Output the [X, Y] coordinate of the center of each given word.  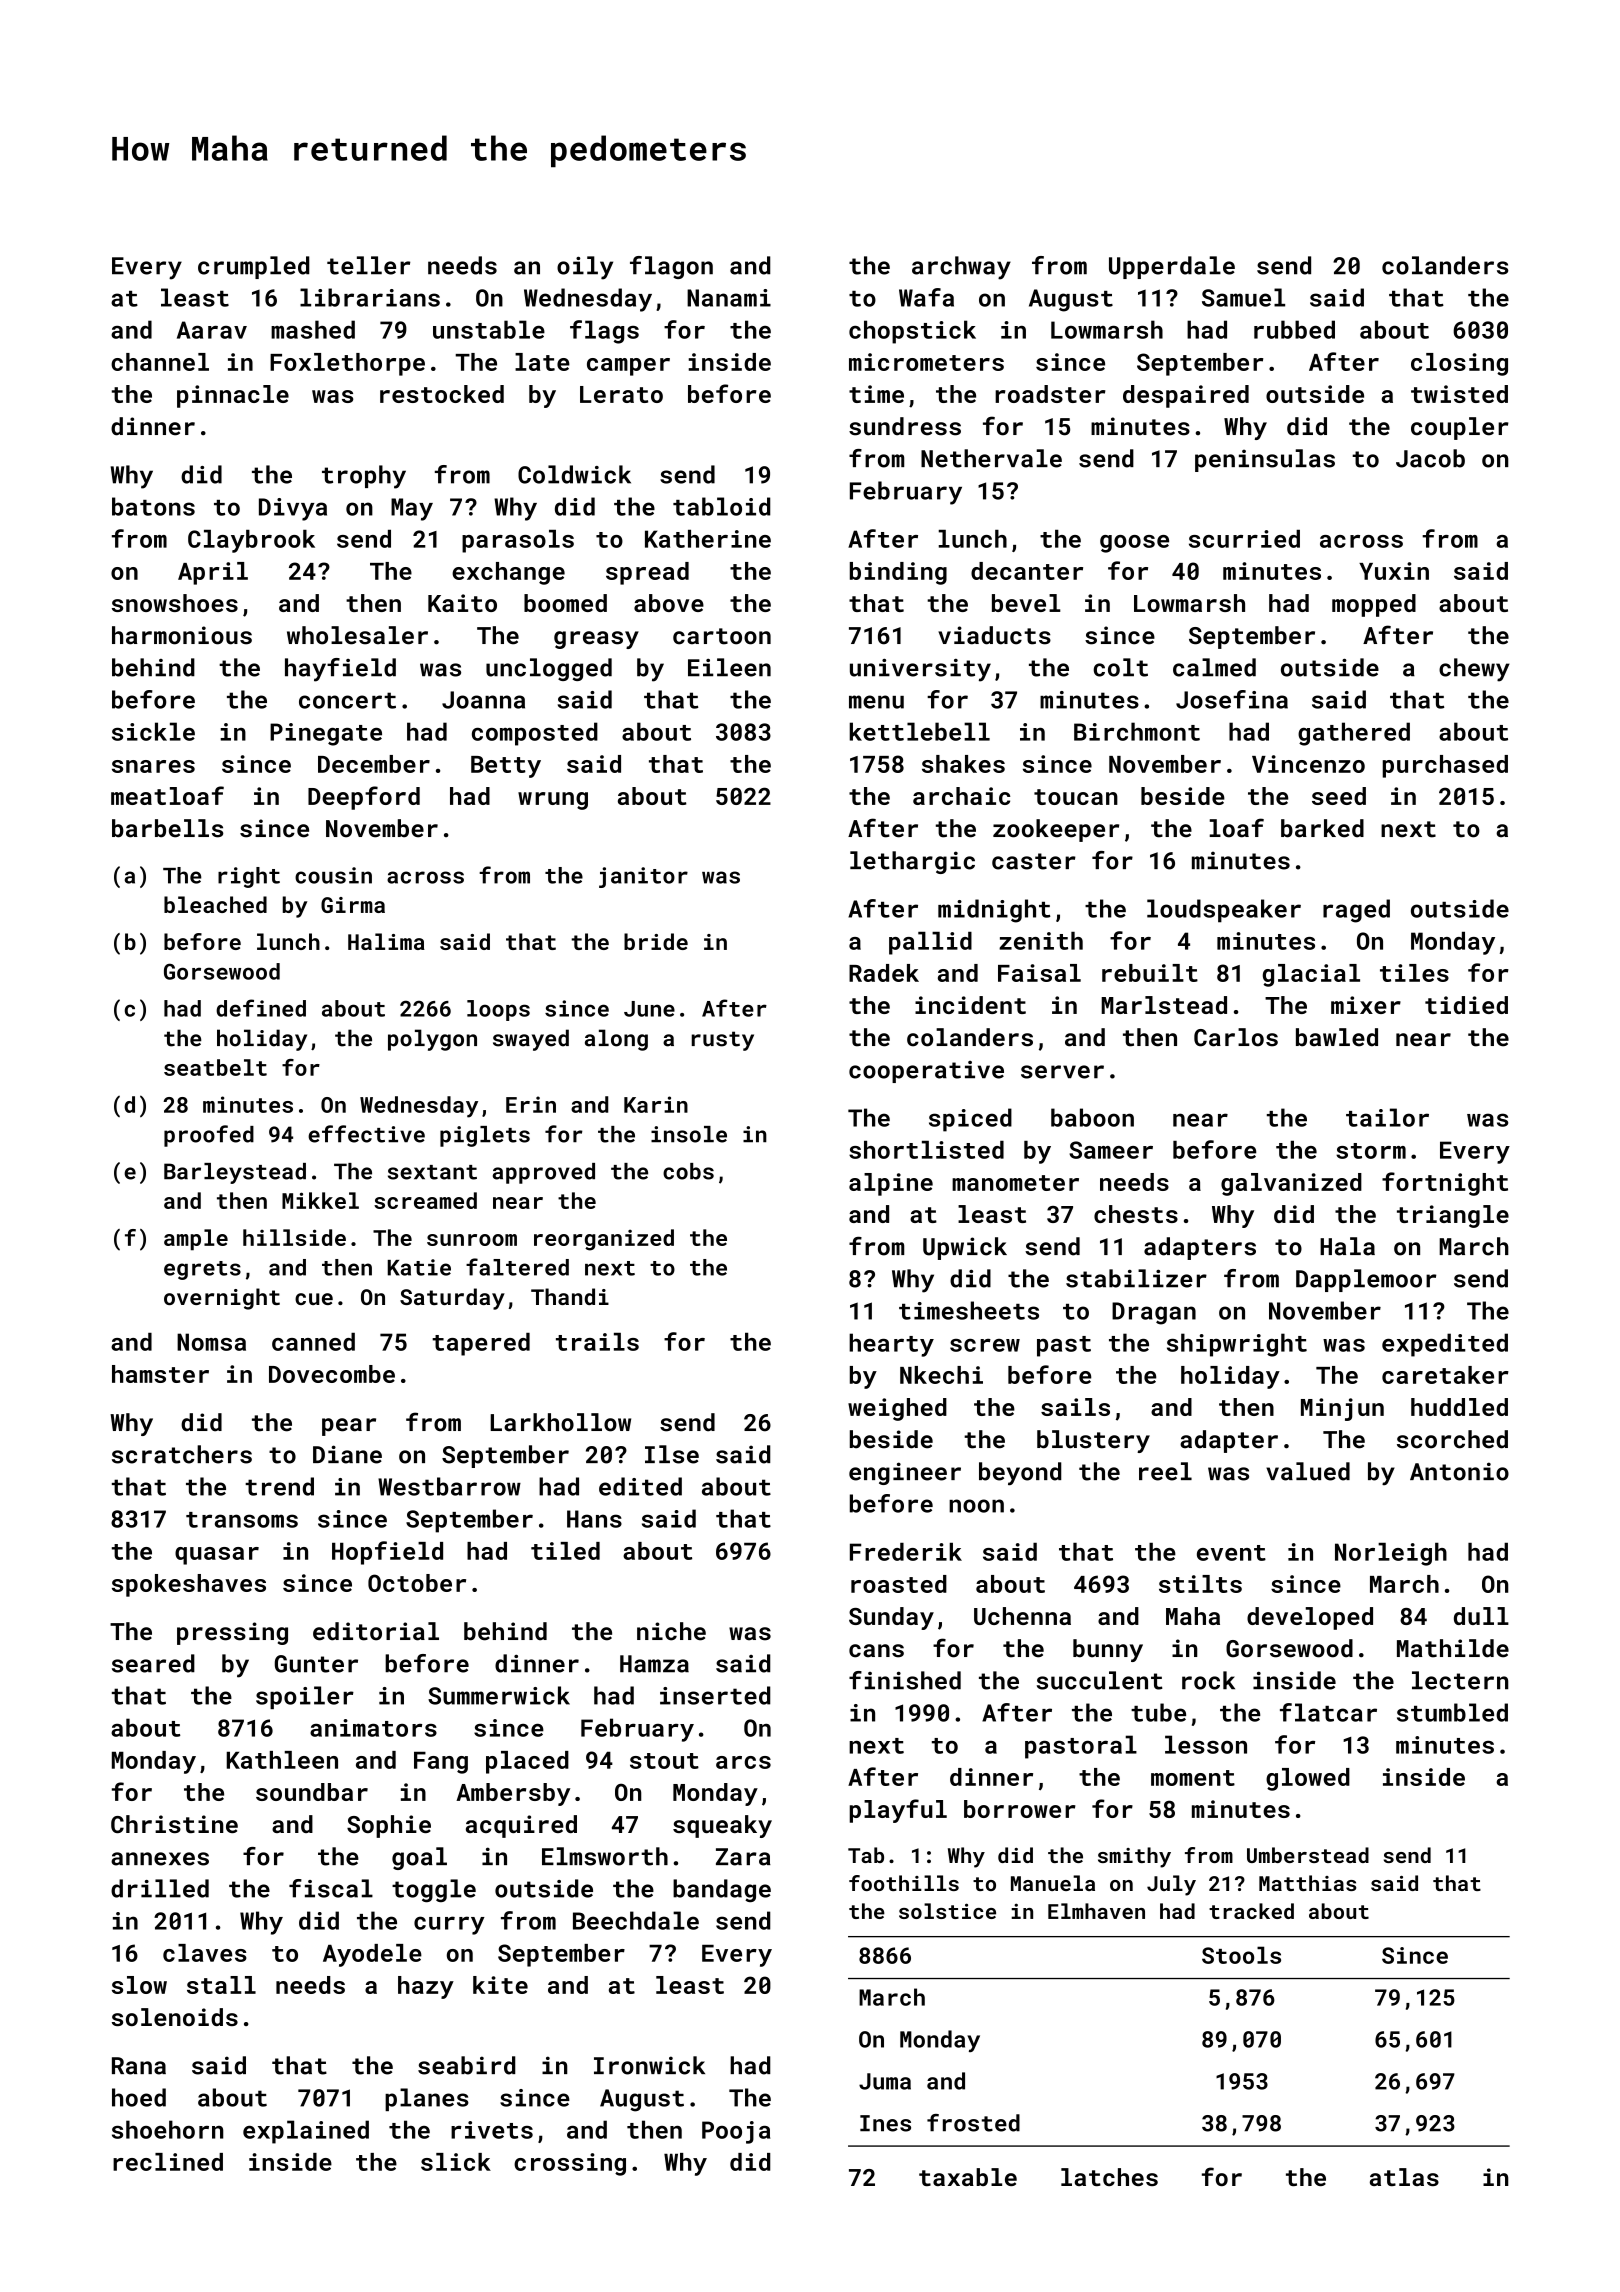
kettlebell [919, 731]
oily [585, 268]
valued [1308, 1471]
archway [961, 268]
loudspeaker [1224, 911]
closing [1459, 364]
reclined [168, 2162]
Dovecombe [332, 1374]
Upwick [965, 1248]
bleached [215, 904]
